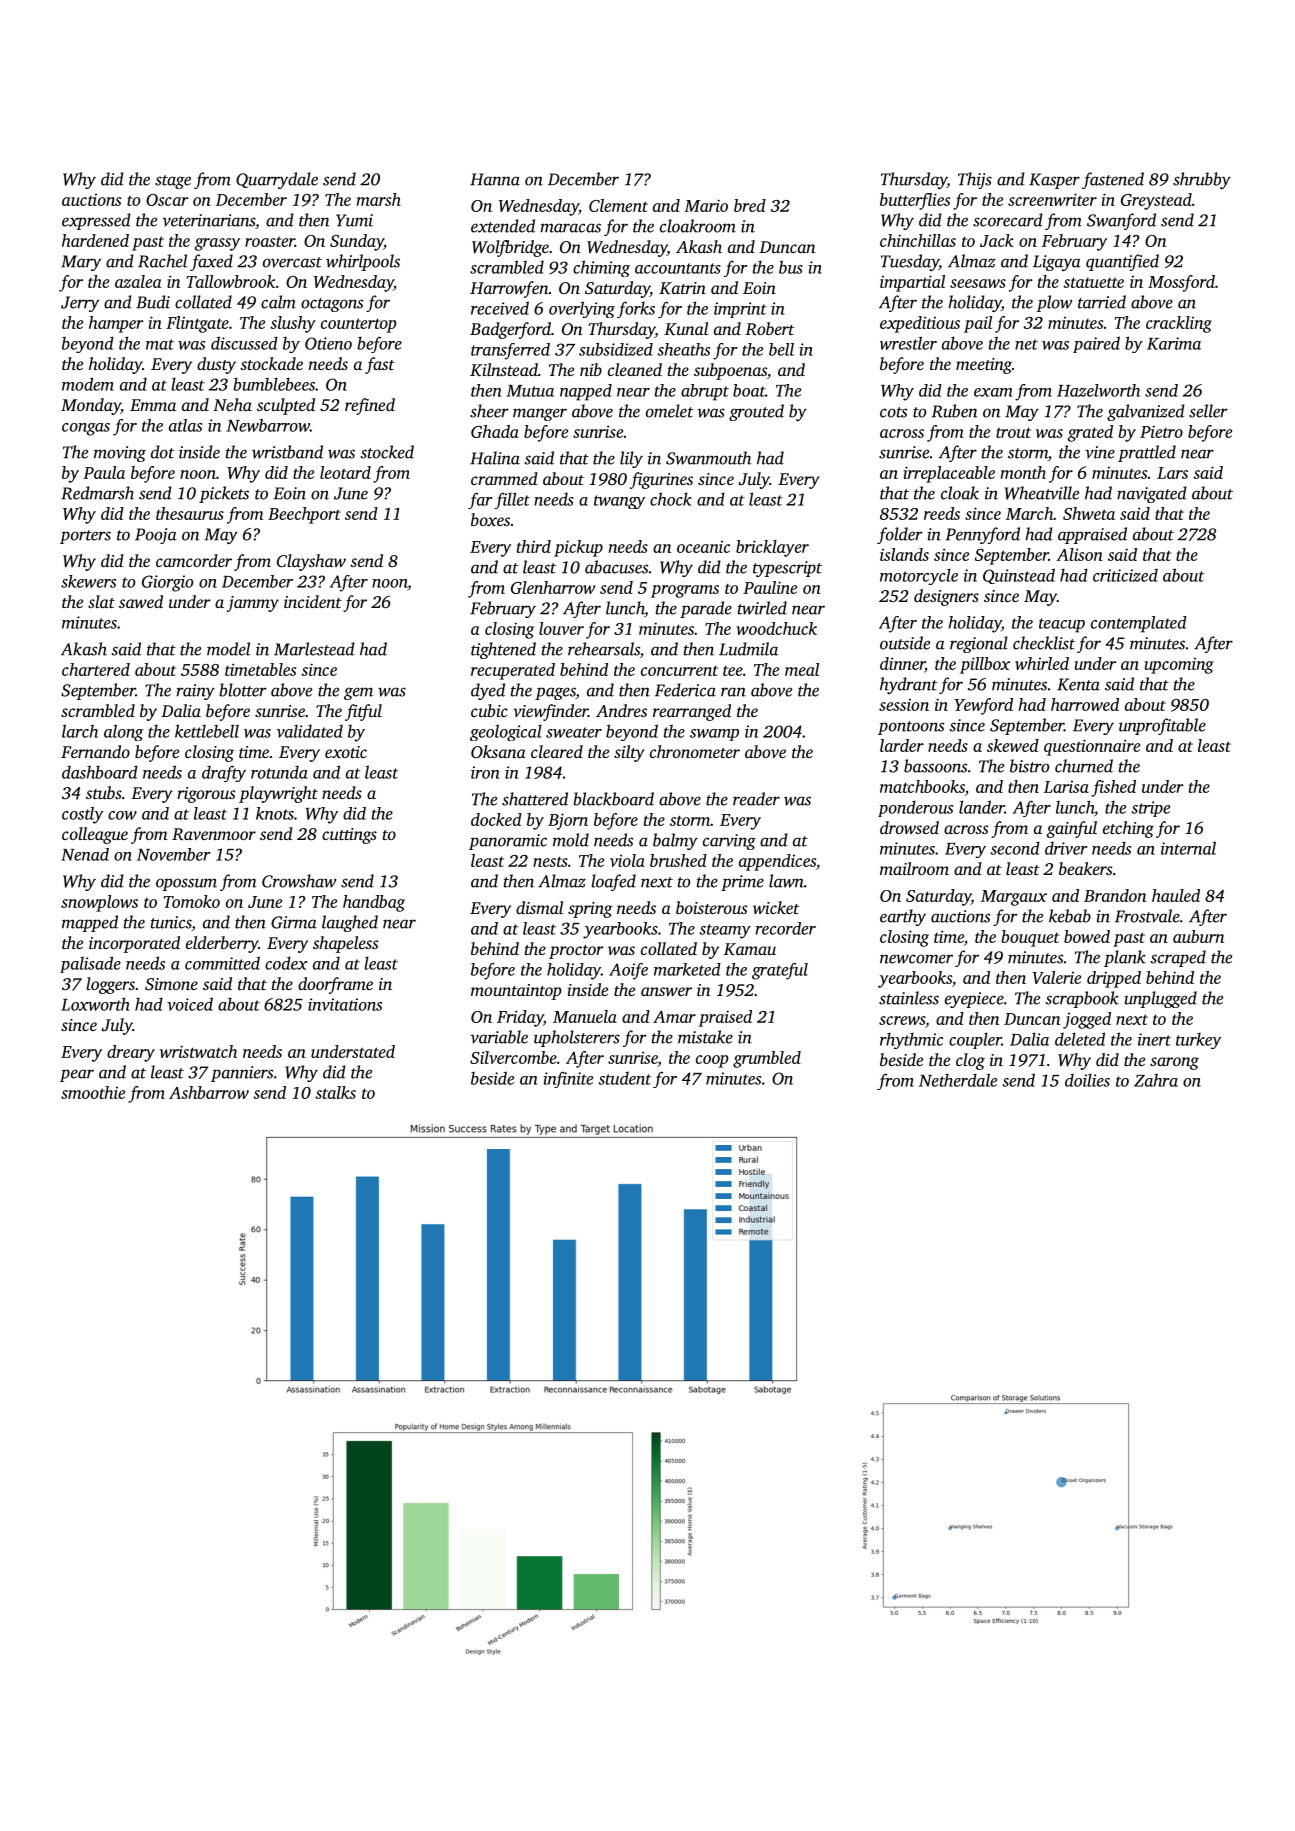 The image size is (1295, 1831). What do you see at coordinates (228, 649) in the image?
I see `model` at bounding box center [228, 649].
